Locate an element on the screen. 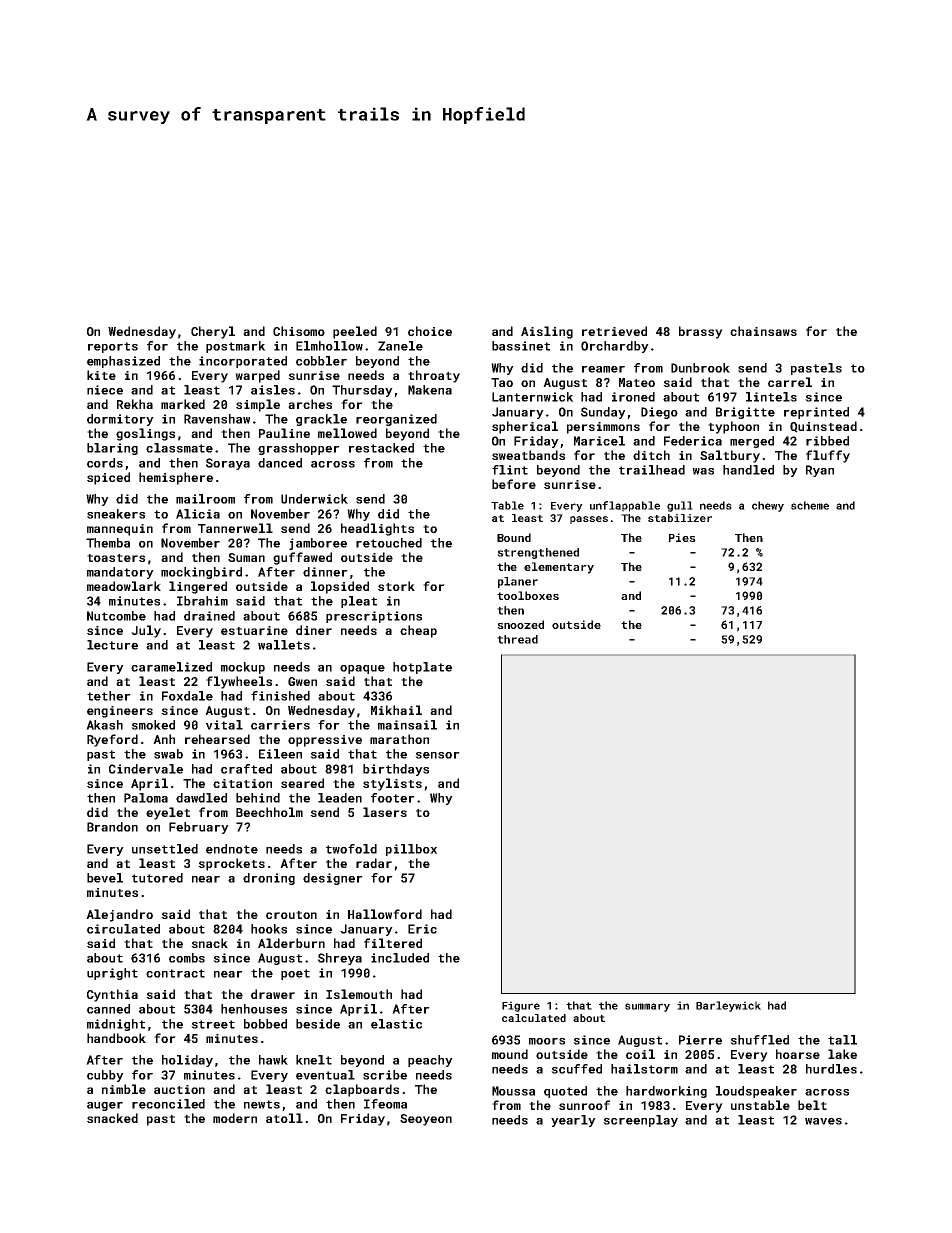  tall is located at coordinates (842, 1040).
